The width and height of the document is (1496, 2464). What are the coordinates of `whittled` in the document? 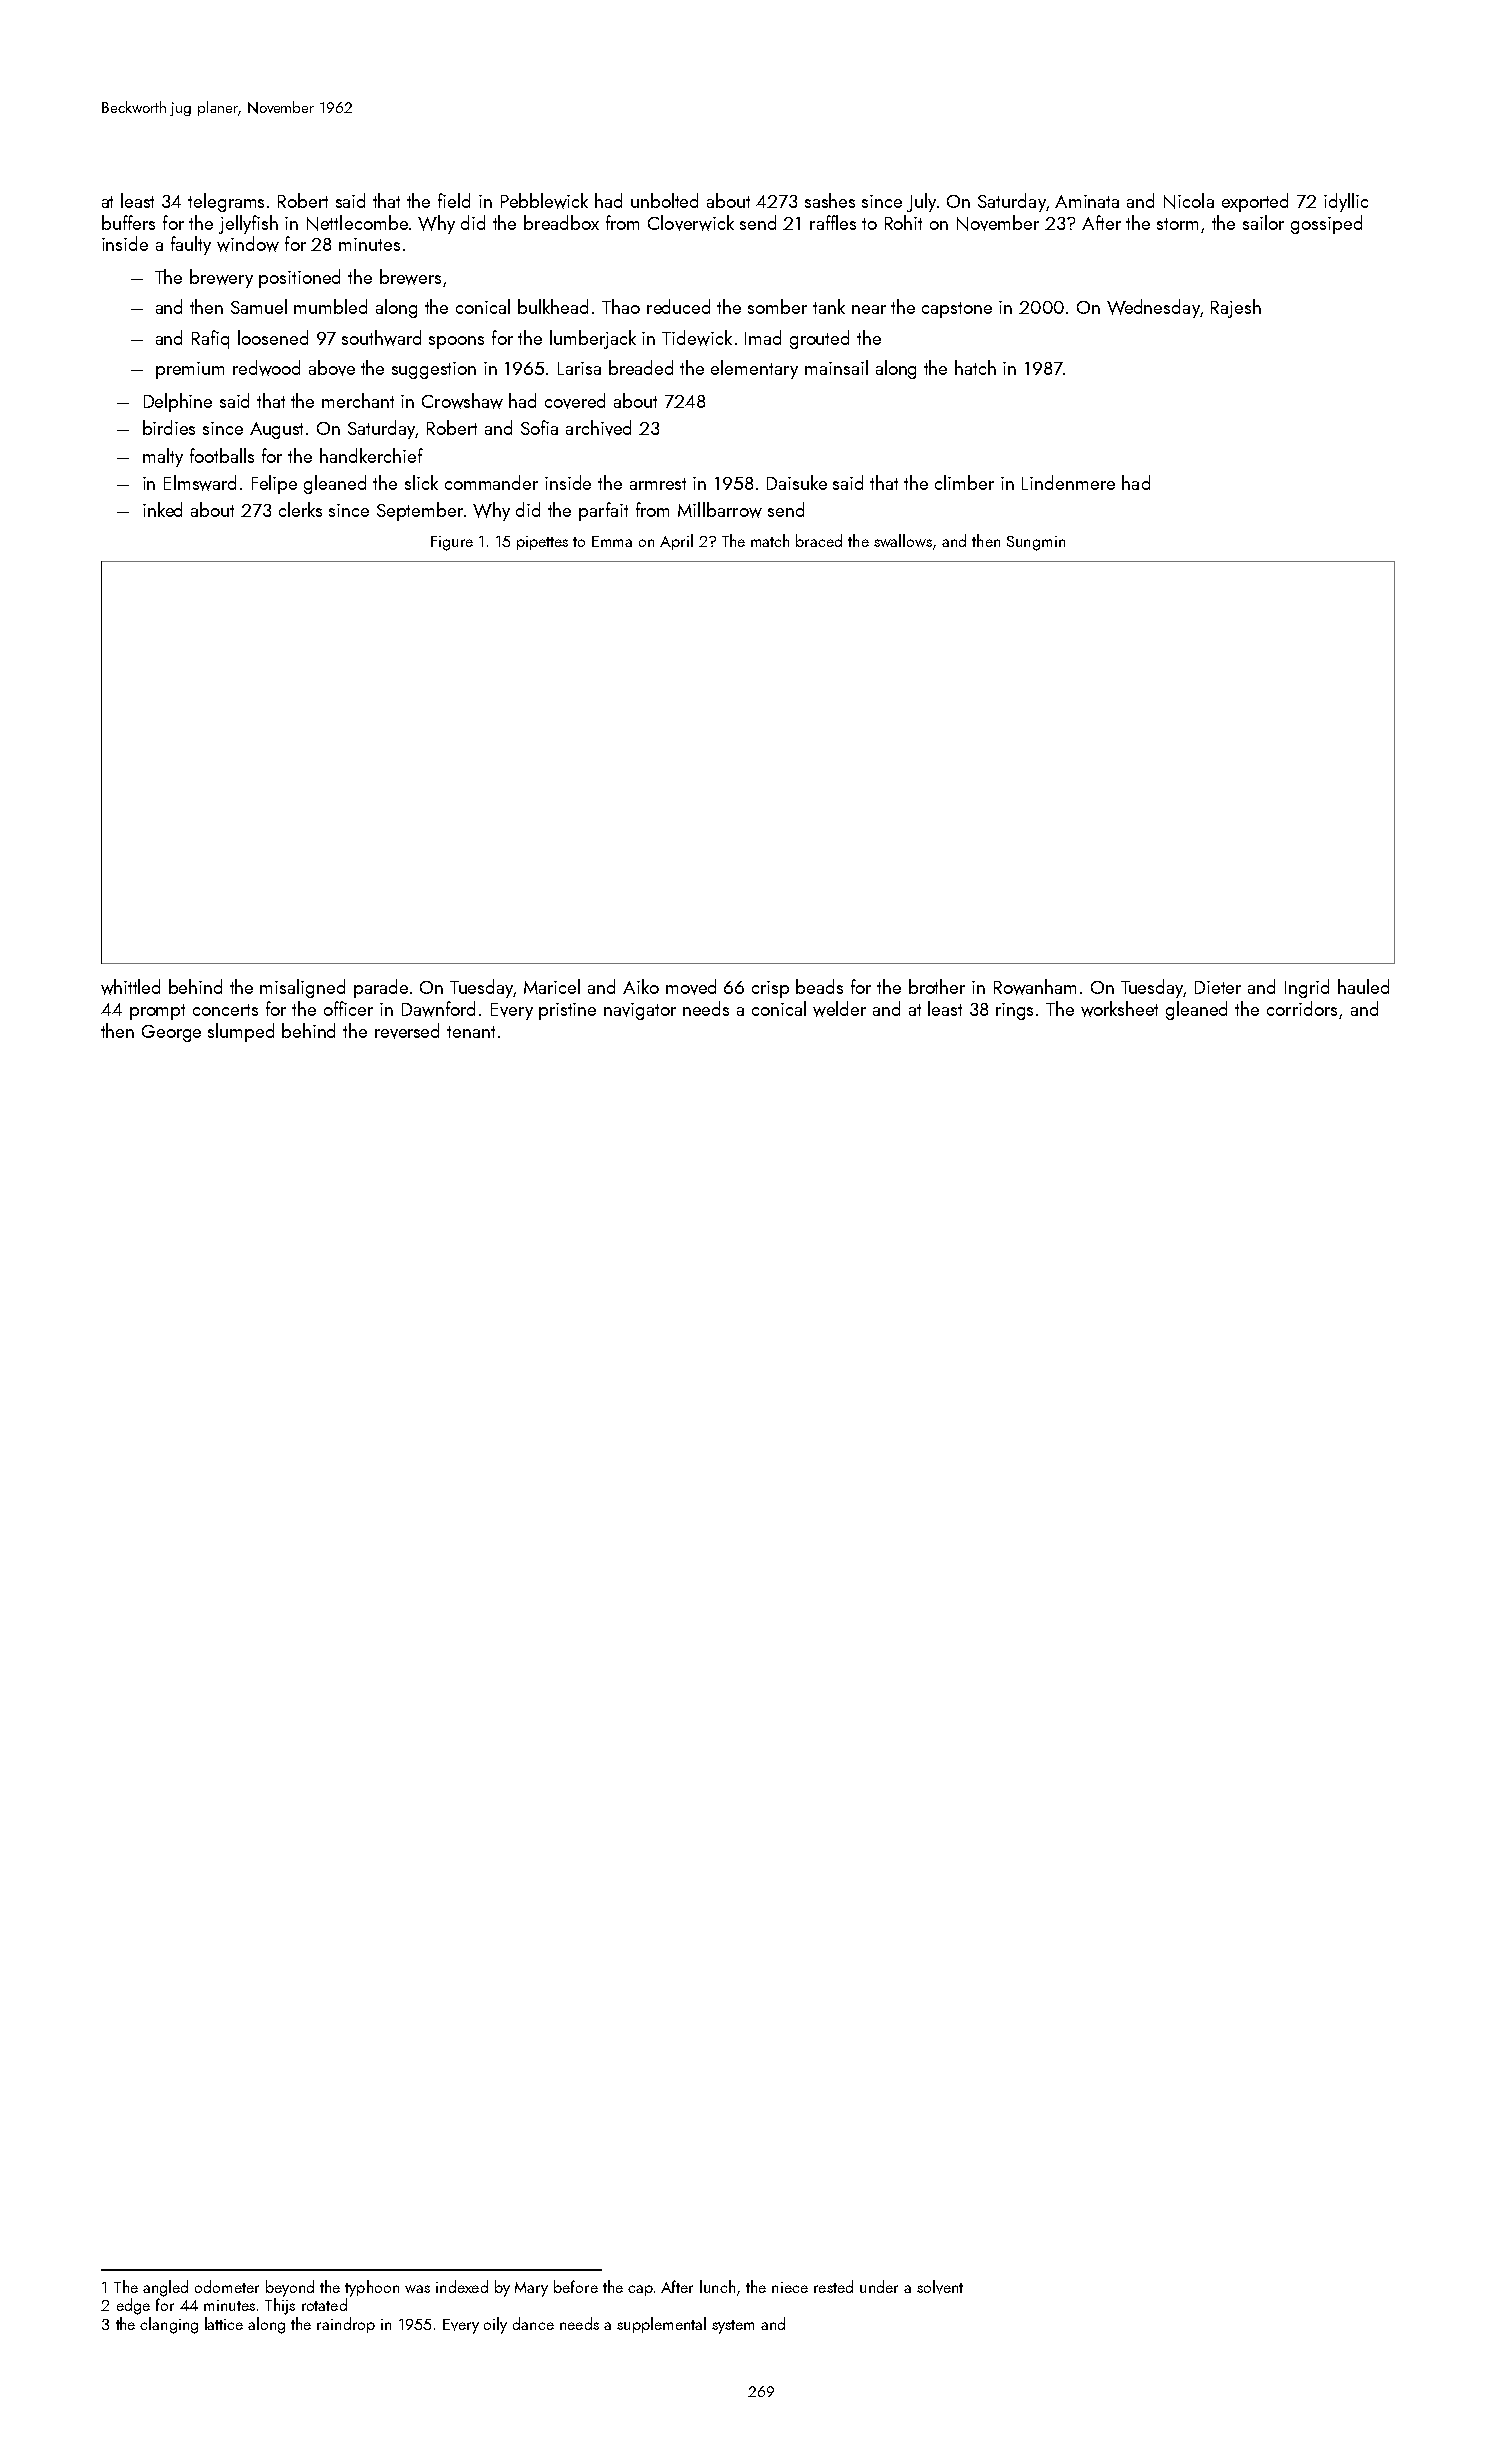 It's located at (130, 987).
